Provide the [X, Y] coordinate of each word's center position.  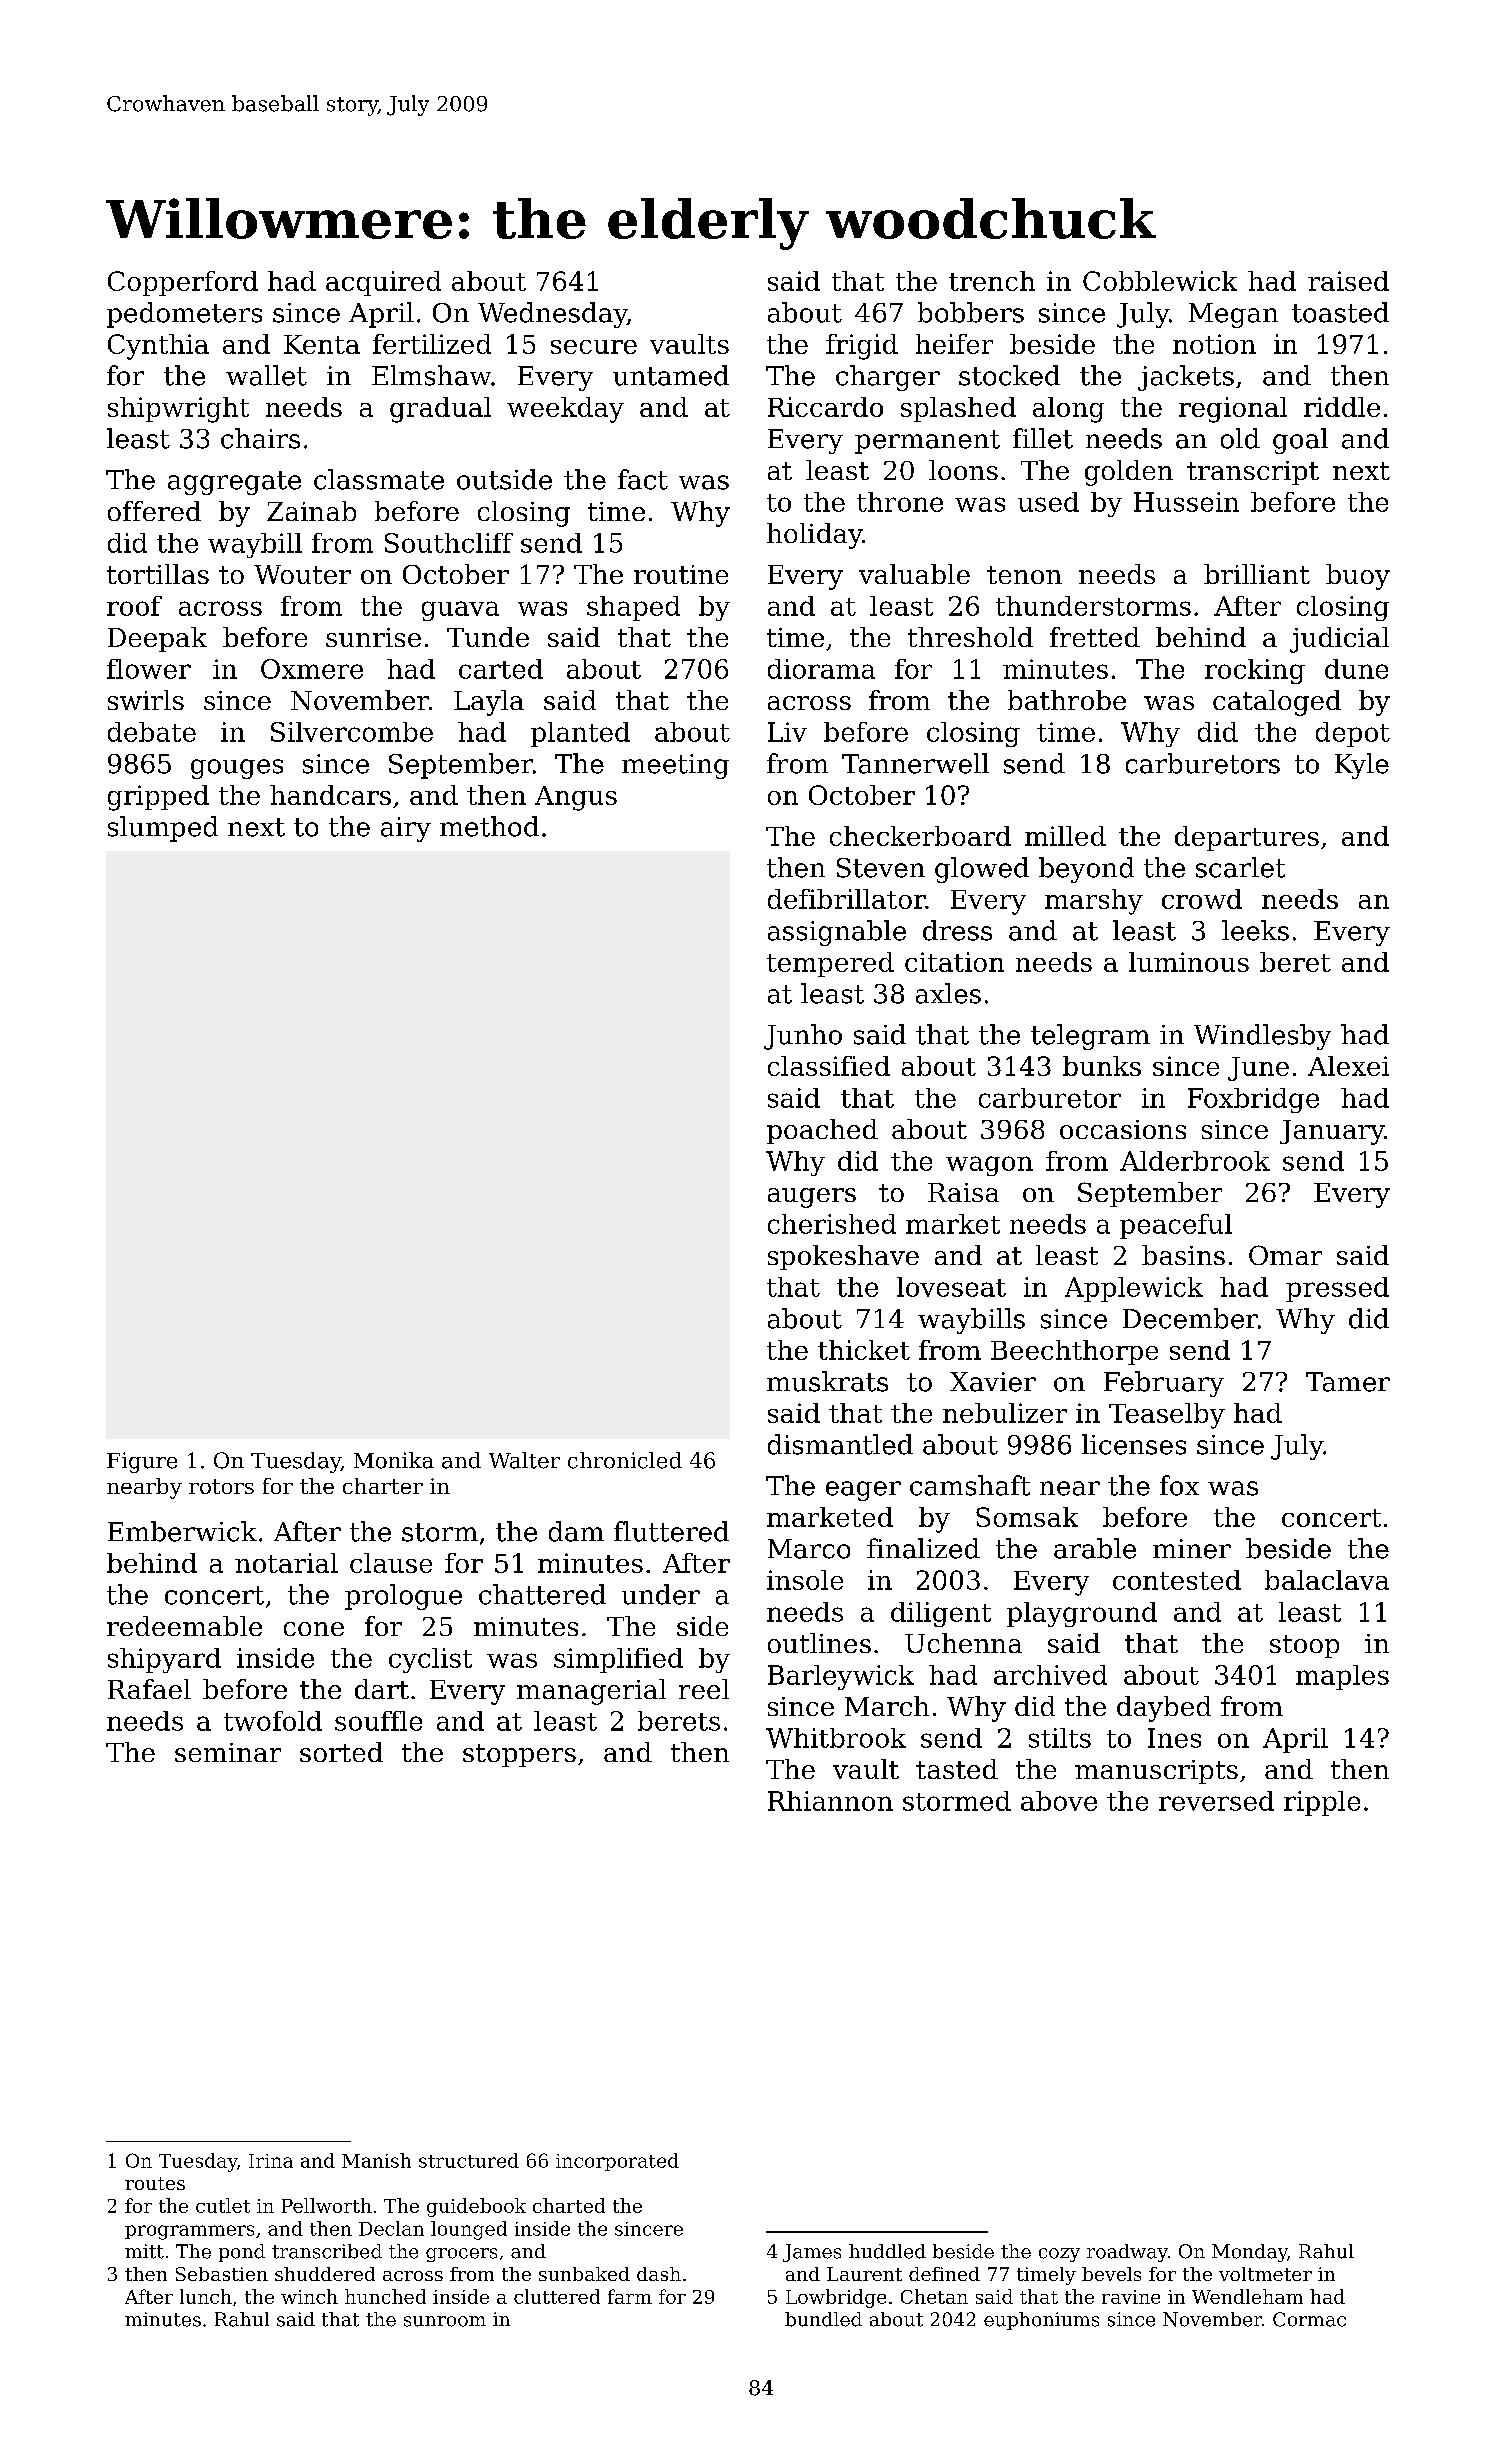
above [1059, 1801]
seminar [228, 1752]
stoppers [519, 1755]
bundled [823, 2319]
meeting [675, 766]
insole [805, 1580]
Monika [394, 1460]
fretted [1095, 637]
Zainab [311, 511]
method [489, 826]
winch [309, 2296]
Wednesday [552, 315]
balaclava [1327, 1580]
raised [1348, 281]
